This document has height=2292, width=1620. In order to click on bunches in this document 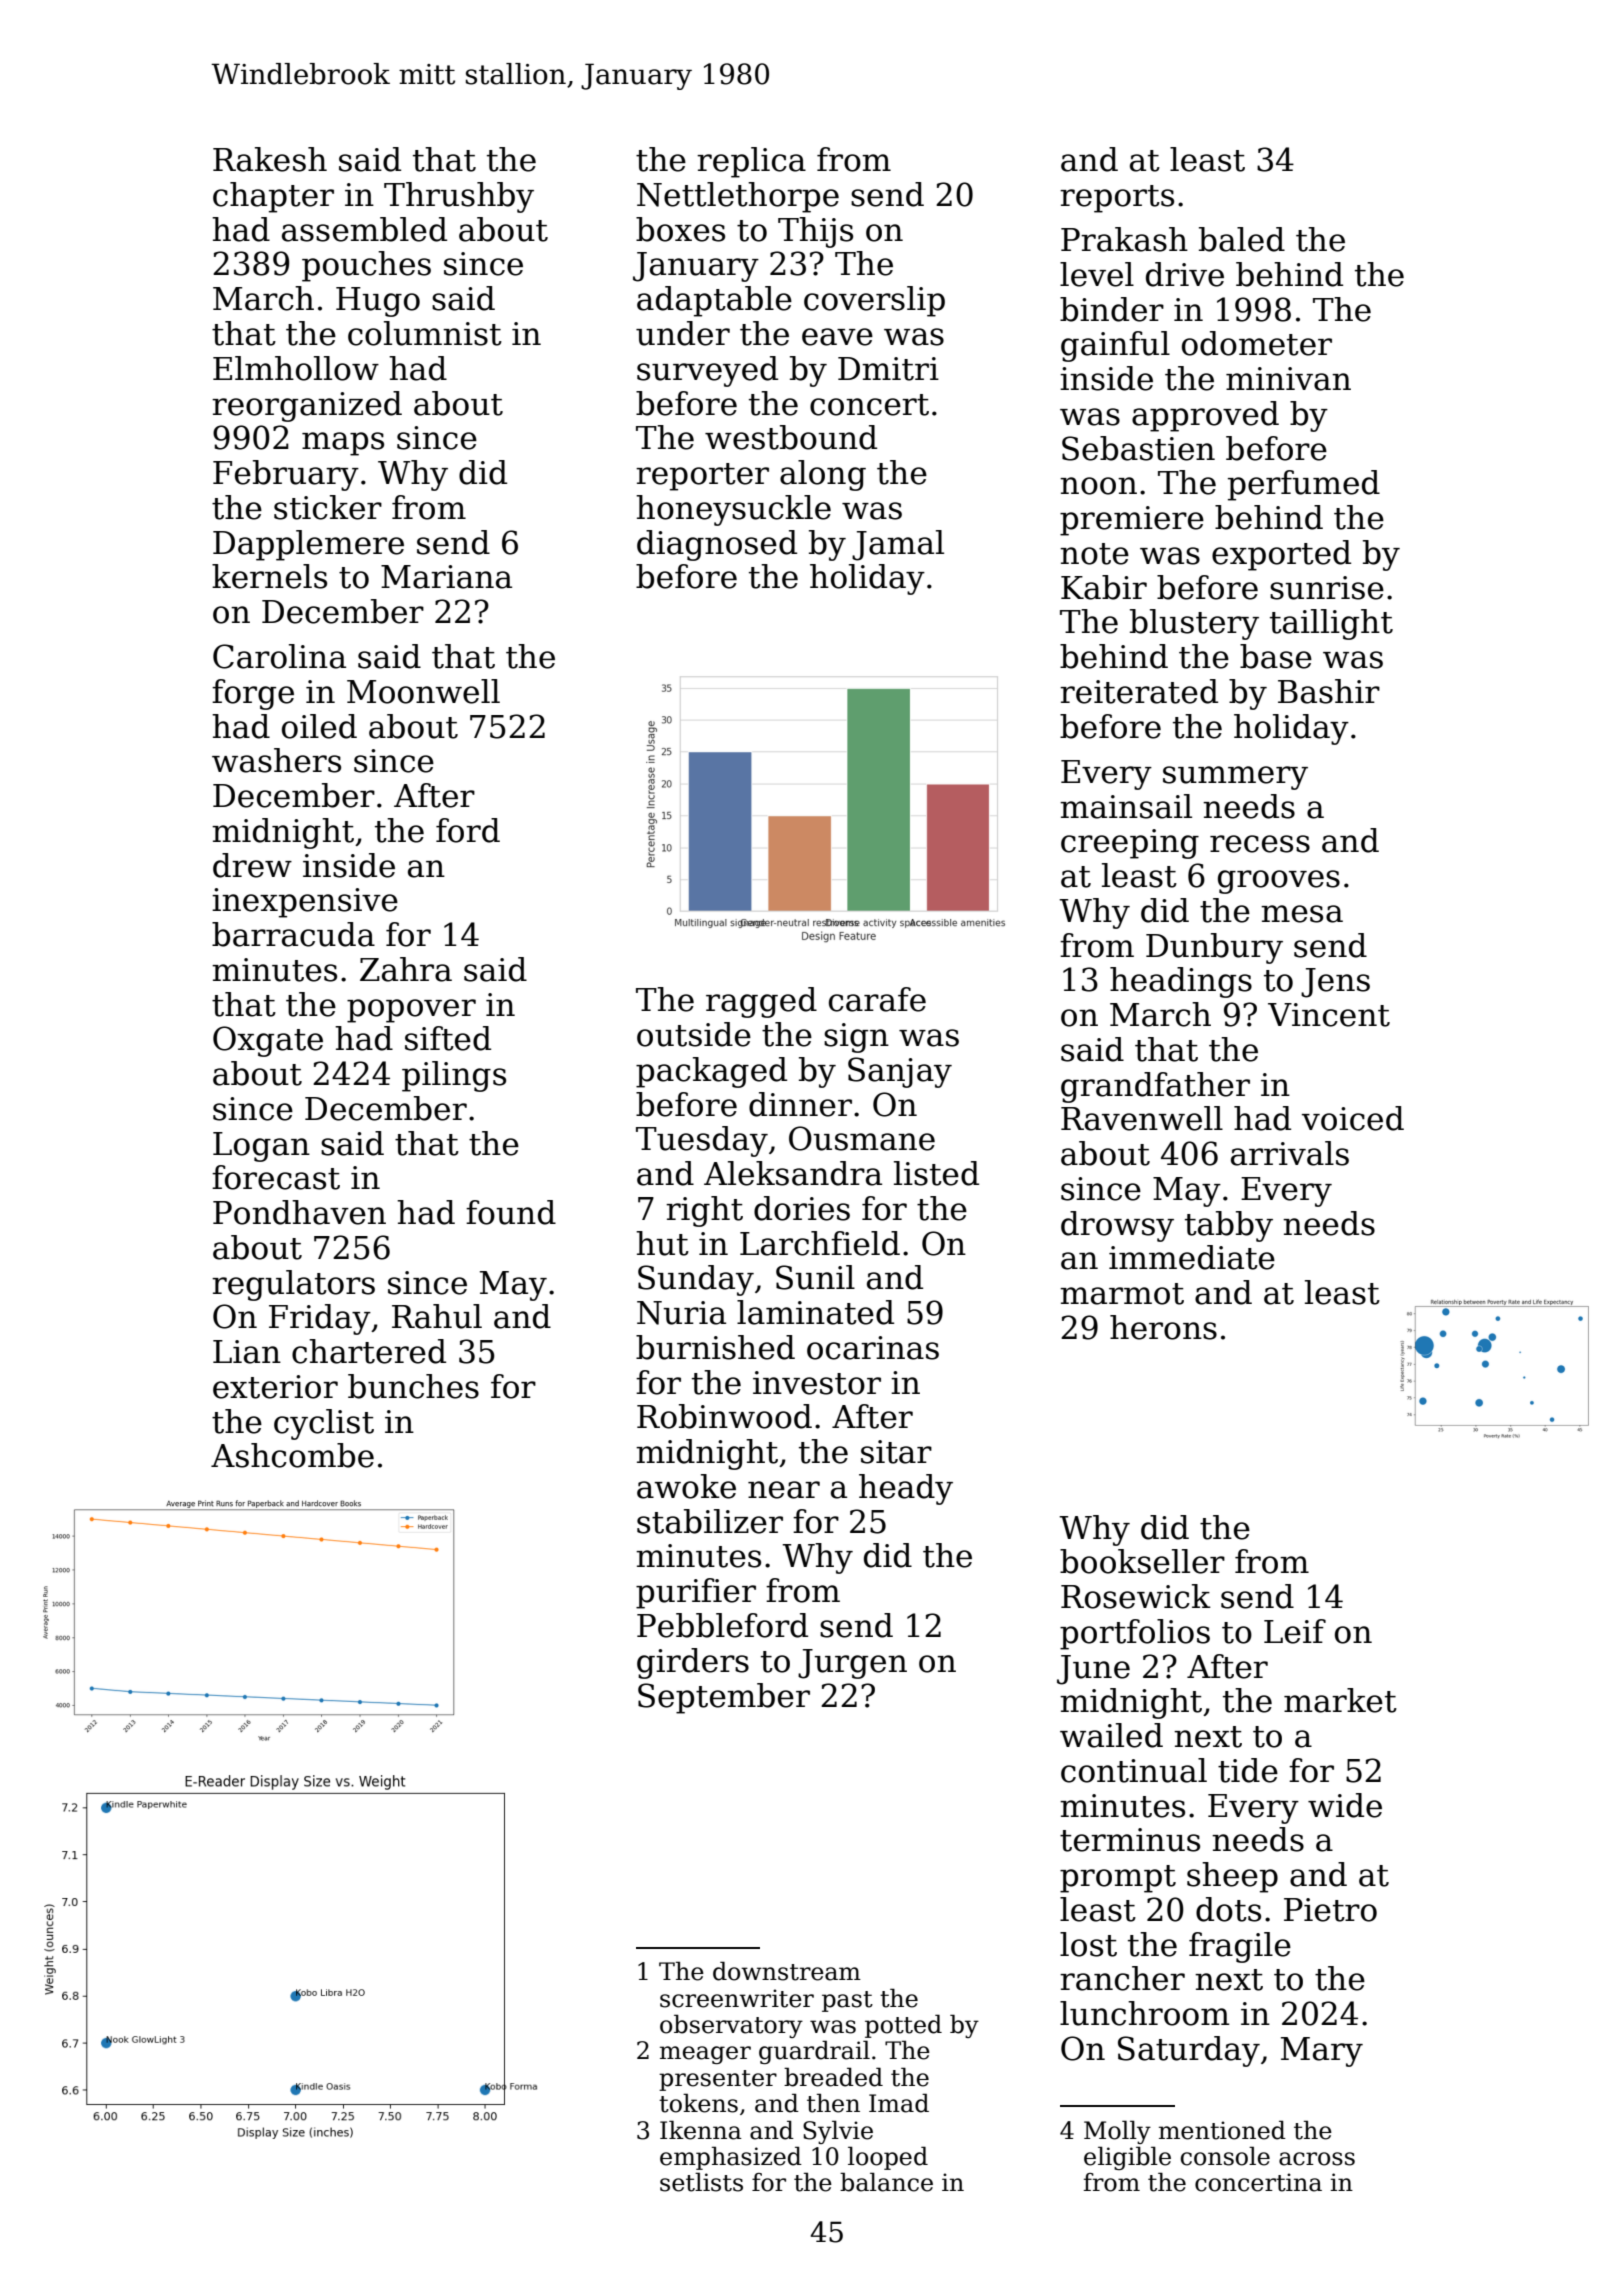, I will do `click(413, 1386)`.
